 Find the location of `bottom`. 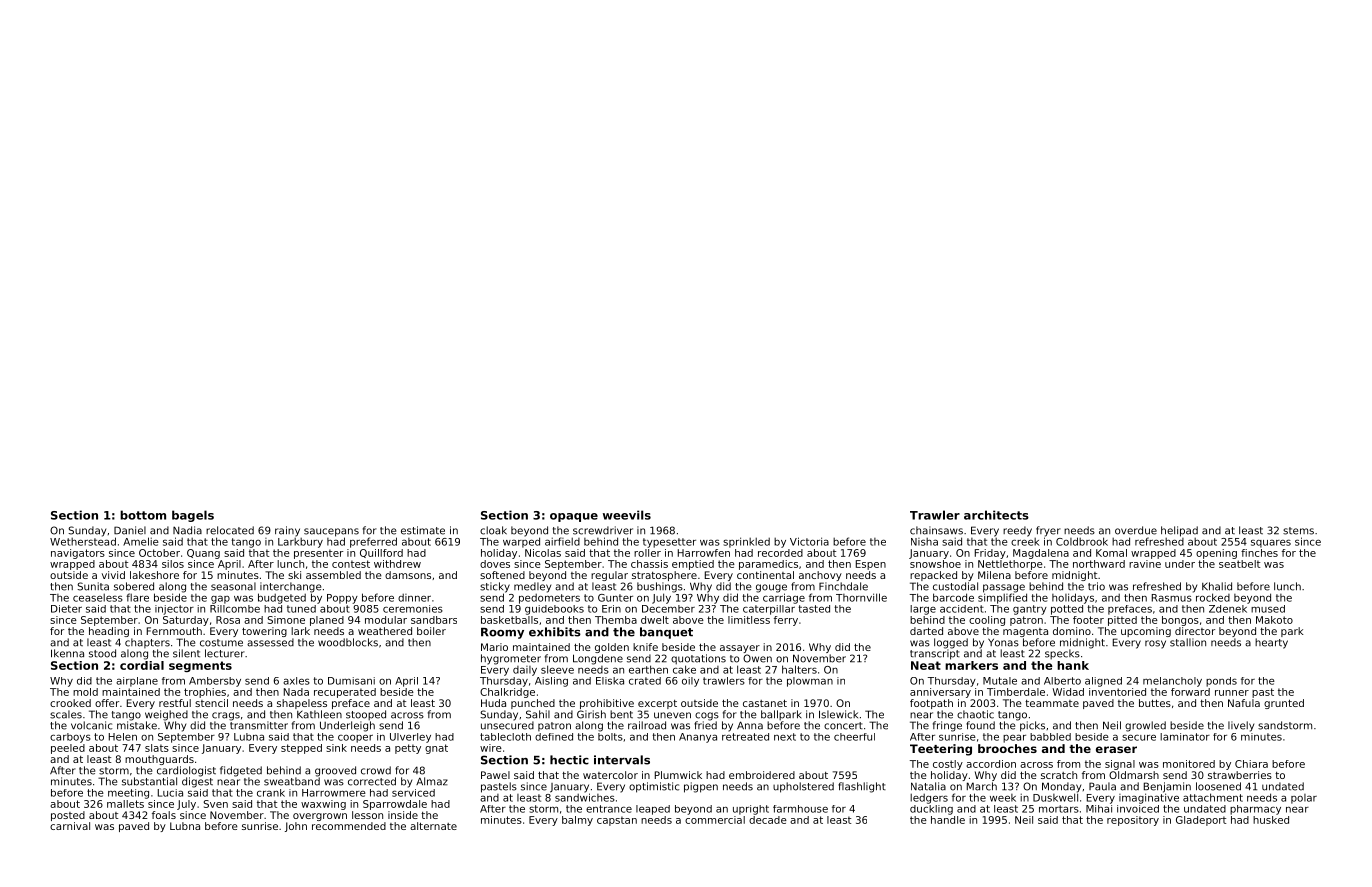

bottom is located at coordinates (143, 515).
